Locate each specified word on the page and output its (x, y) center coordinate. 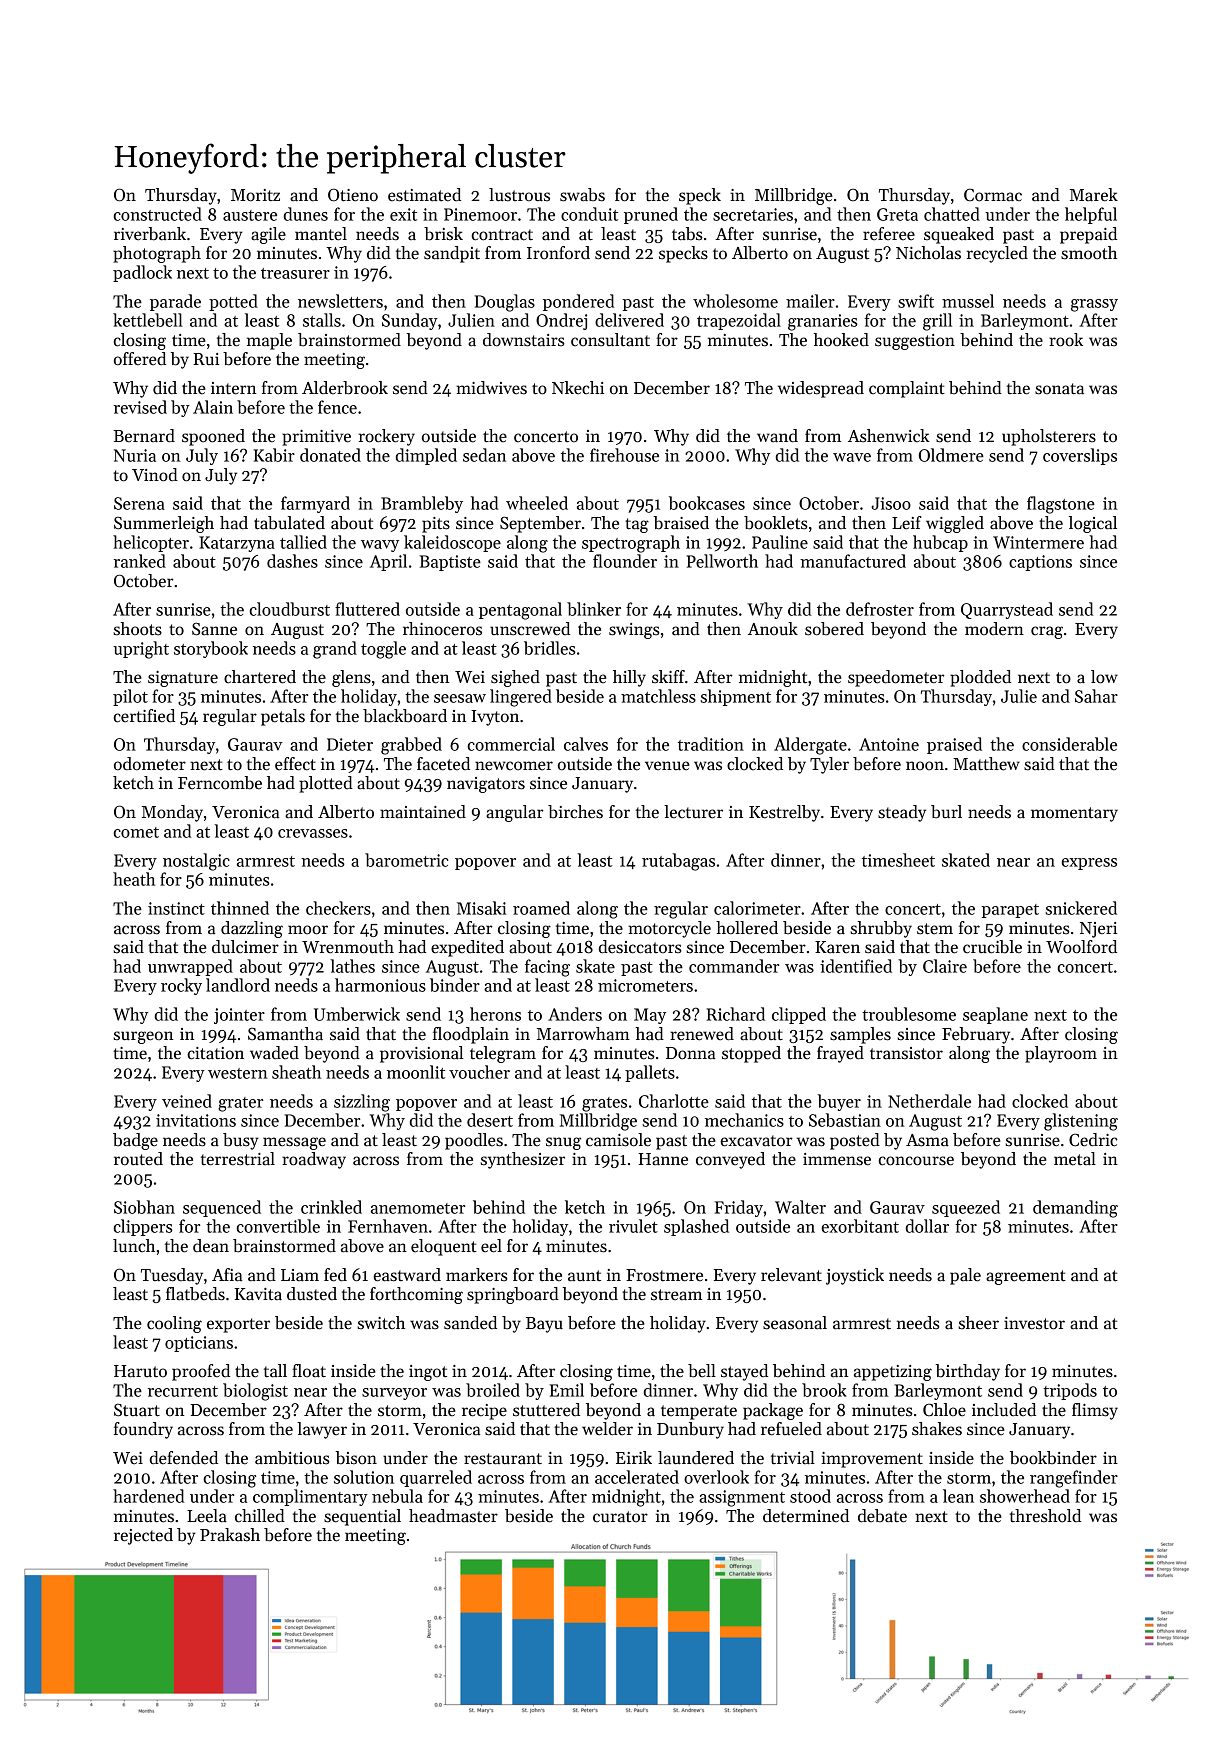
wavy (380, 546)
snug (563, 1143)
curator (620, 1517)
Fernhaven (388, 1226)
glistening (1081, 1122)
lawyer (322, 1430)
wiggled (955, 524)
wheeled (537, 503)
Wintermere (1038, 542)
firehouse (624, 455)
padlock (142, 273)
